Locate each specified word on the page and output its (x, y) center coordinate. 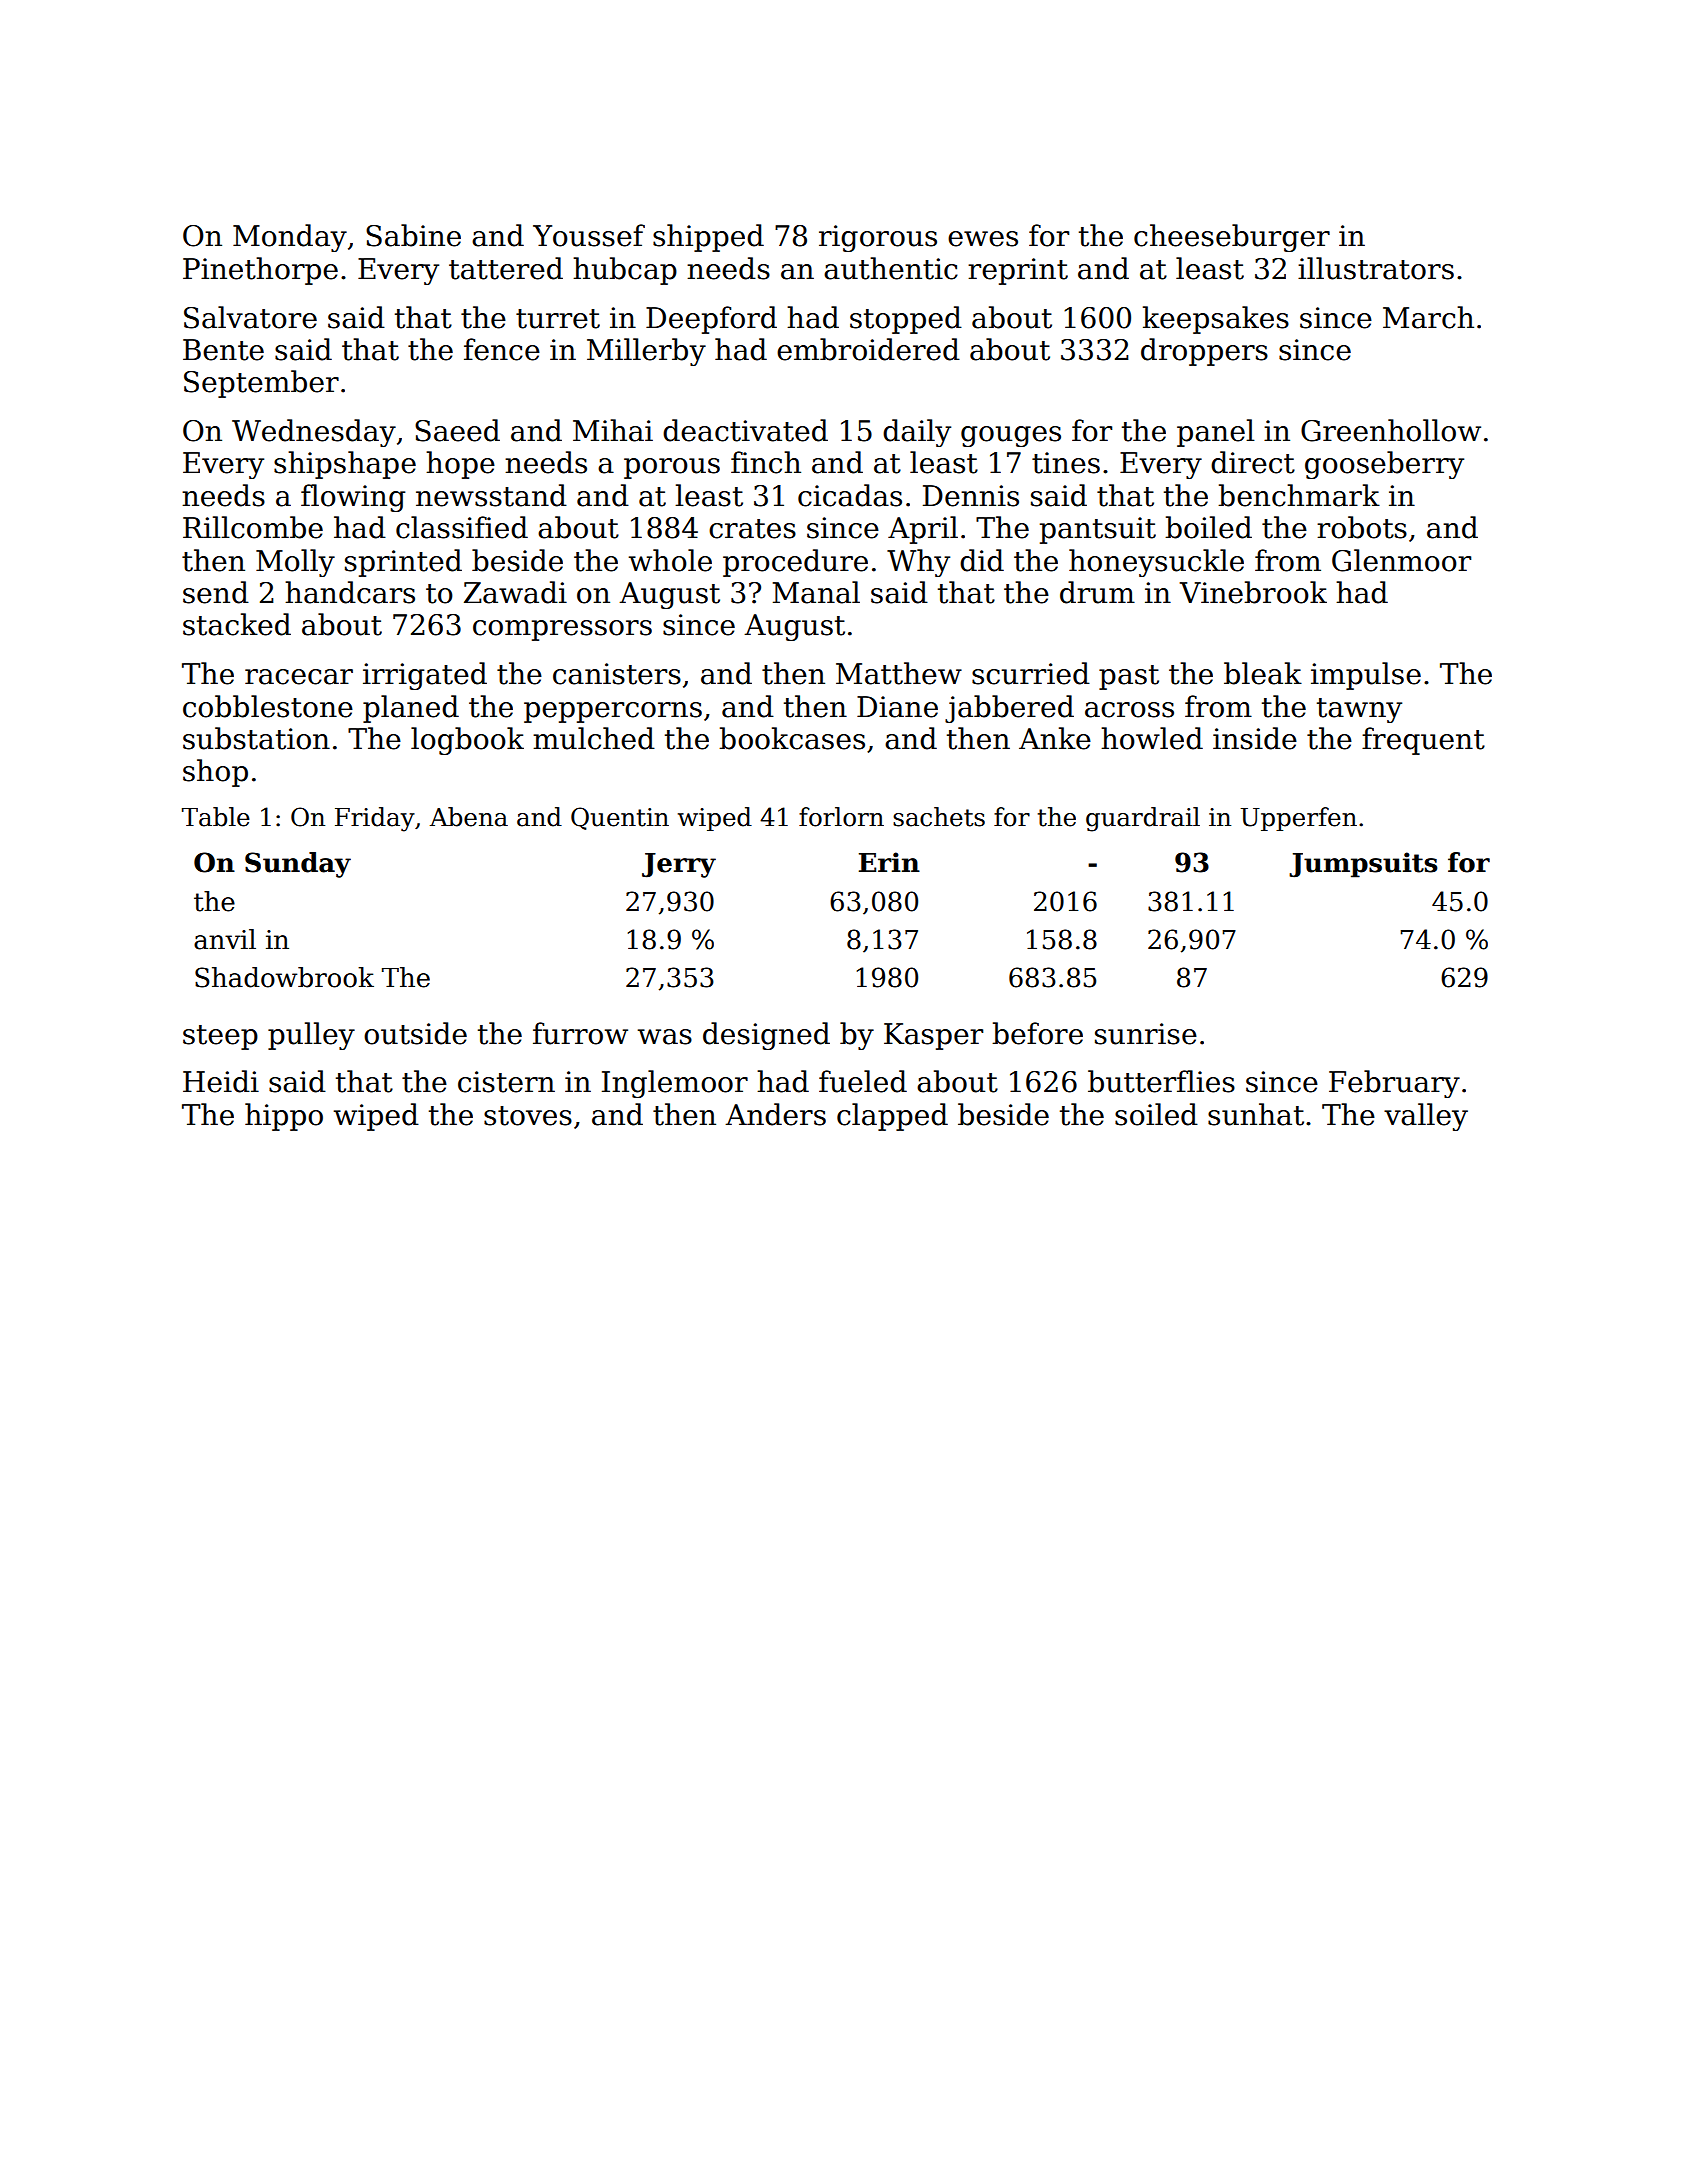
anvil (225, 939)
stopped (906, 320)
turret (558, 319)
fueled (863, 1081)
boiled (1208, 527)
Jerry (679, 865)
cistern (506, 1082)
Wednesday (314, 433)
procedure (795, 563)
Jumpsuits (1363, 865)
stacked (237, 624)
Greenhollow (1391, 430)
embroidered (868, 349)
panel (1216, 433)
